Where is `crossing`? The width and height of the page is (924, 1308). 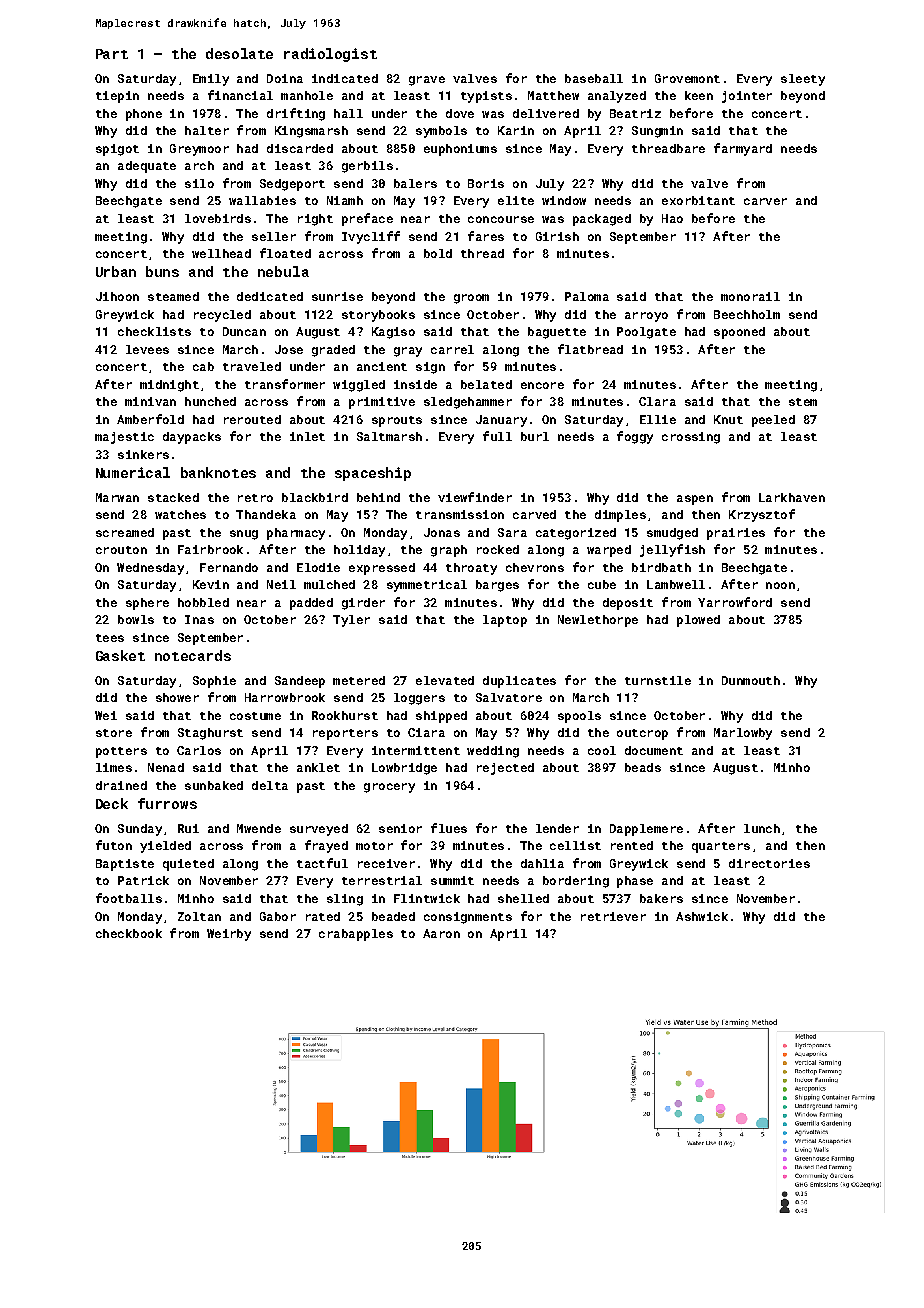 crossing is located at coordinates (691, 438).
